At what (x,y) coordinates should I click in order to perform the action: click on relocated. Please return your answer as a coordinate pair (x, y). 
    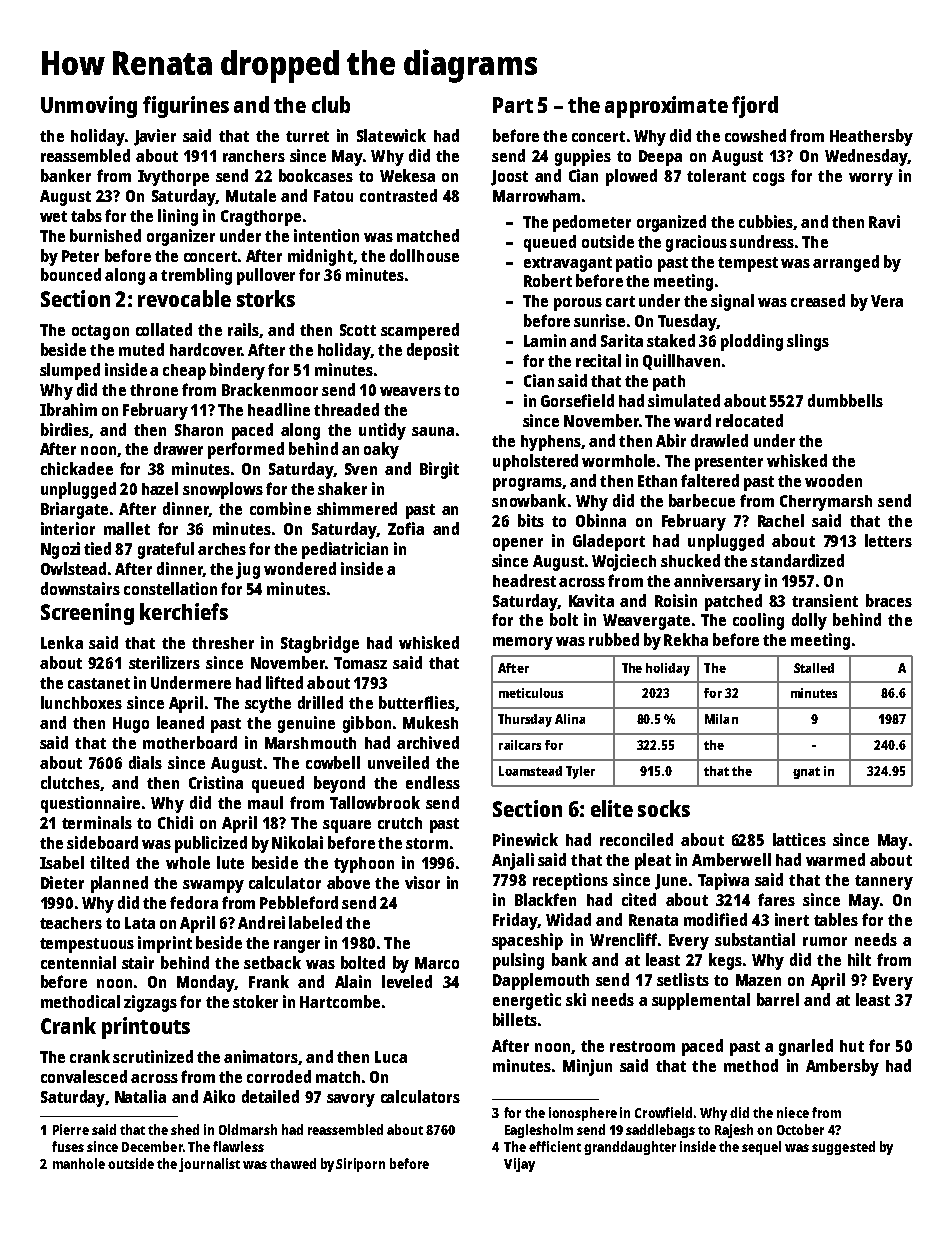
    Looking at the image, I should click on (749, 420).
